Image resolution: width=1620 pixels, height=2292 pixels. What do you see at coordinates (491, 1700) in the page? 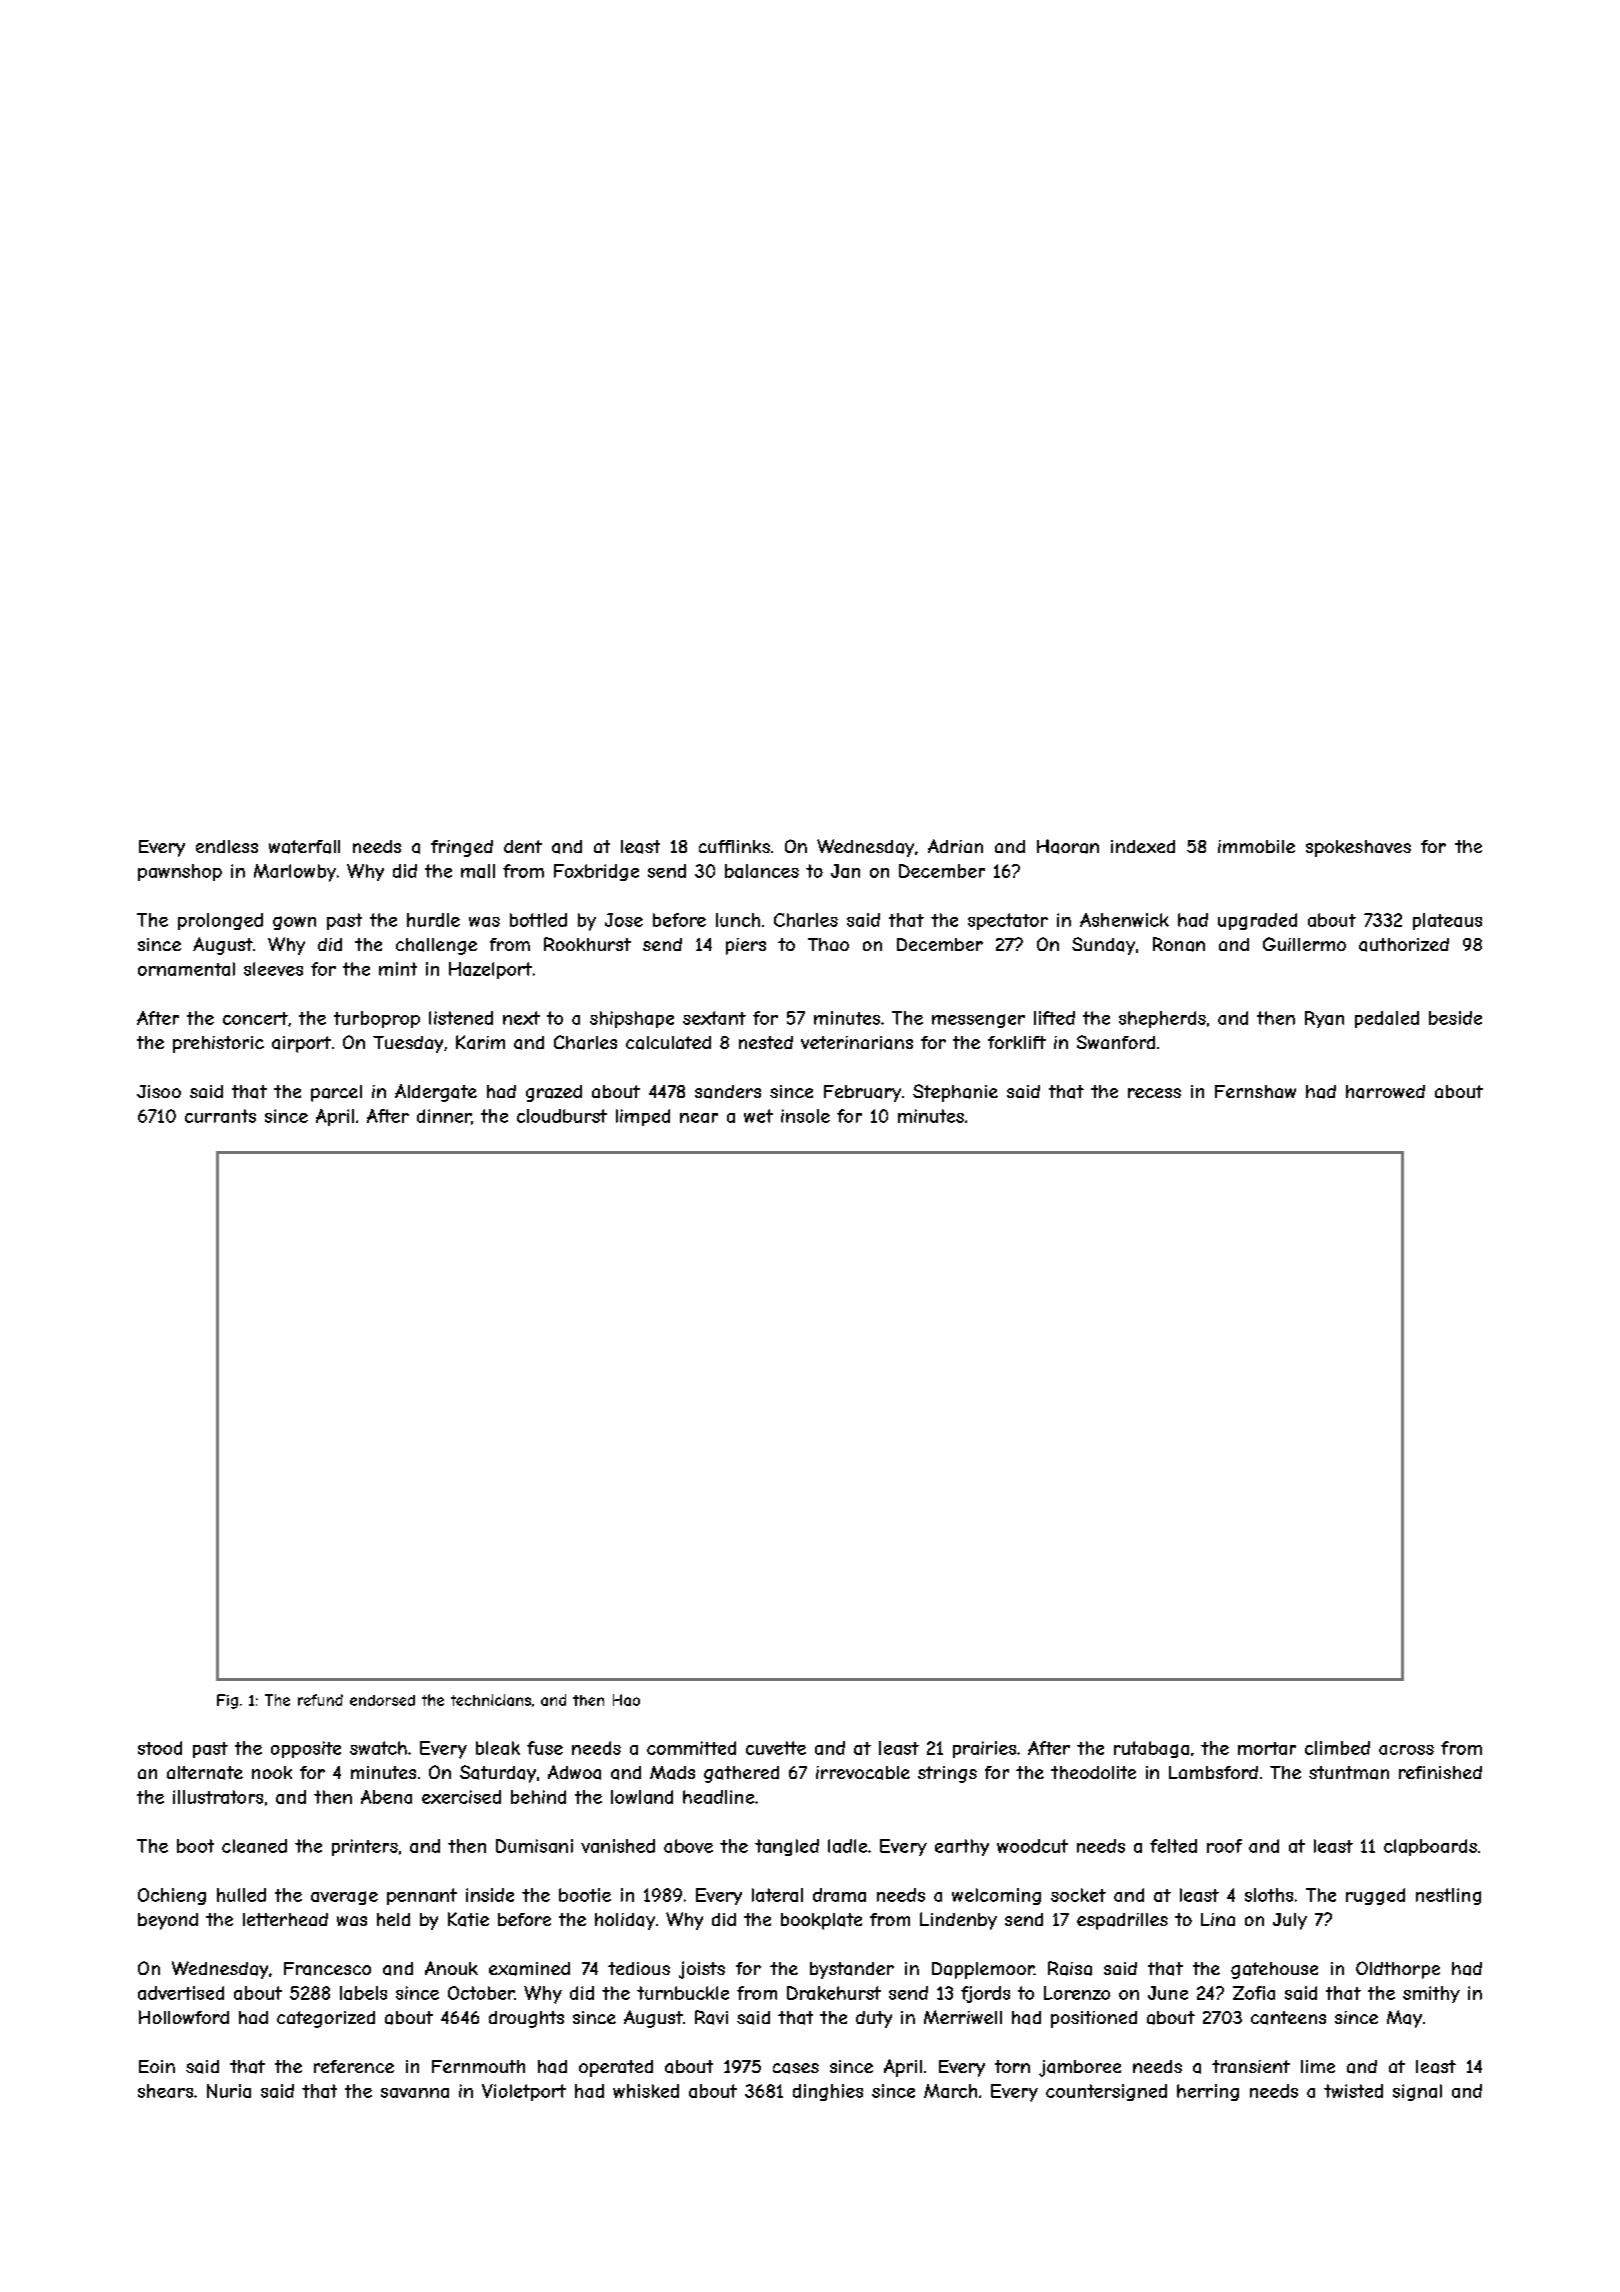
I see `technicians` at bounding box center [491, 1700].
